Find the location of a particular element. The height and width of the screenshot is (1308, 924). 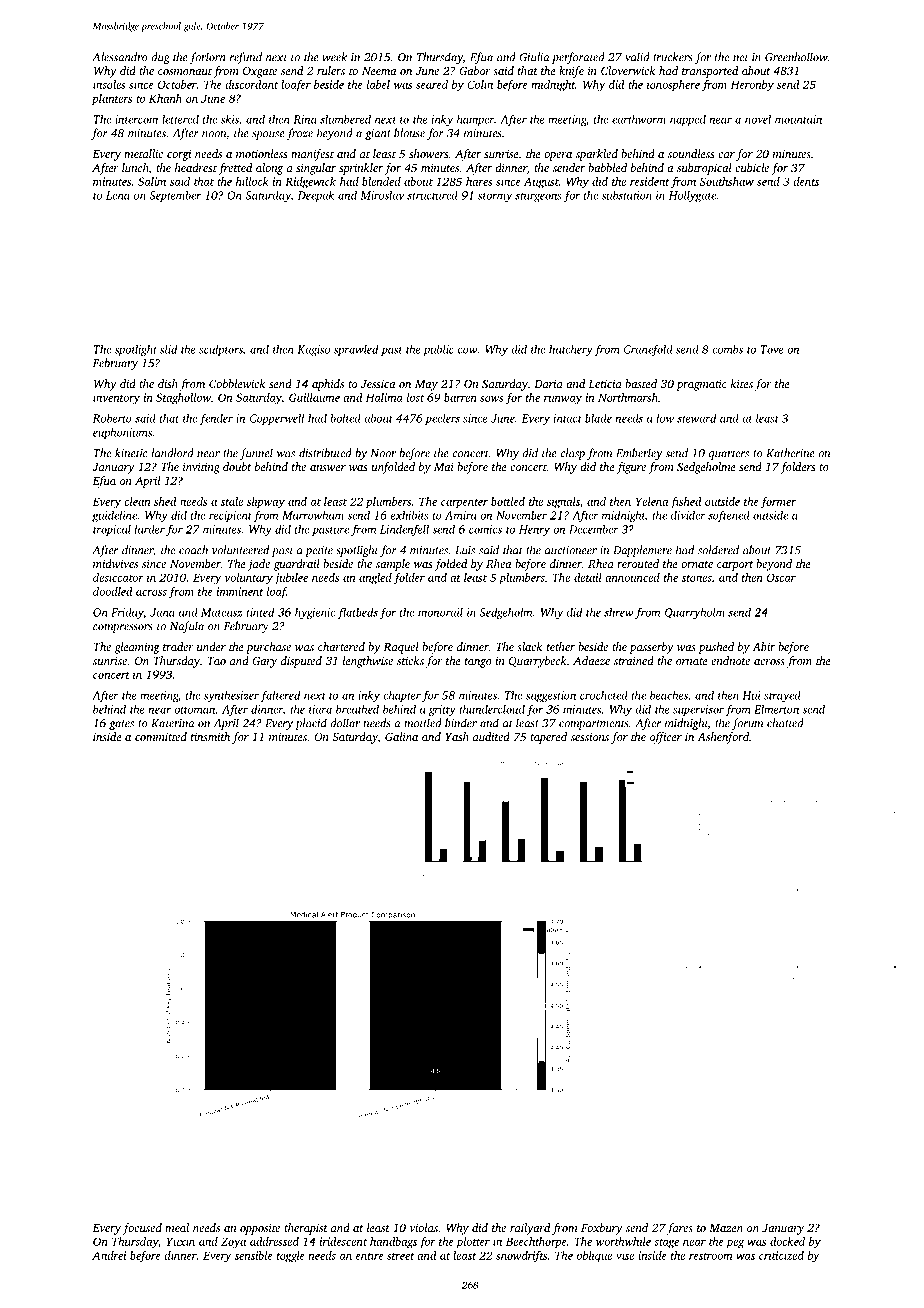

sensible is located at coordinates (254, 1255).
